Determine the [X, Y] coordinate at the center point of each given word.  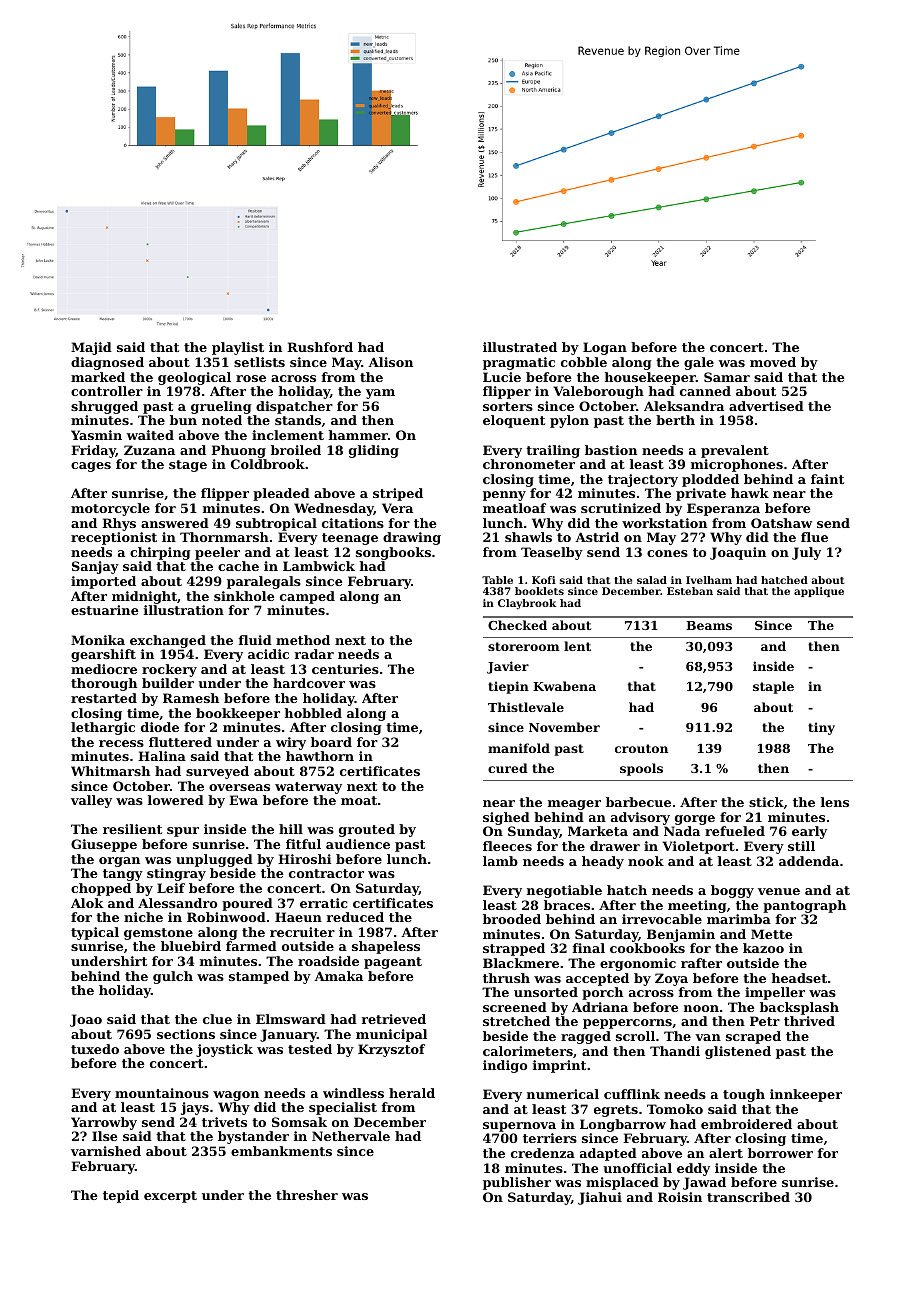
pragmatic [519, 363]
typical [95, 933]
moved [773, 362]
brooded [512, 919]
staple [773, 687]
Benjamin [681, 935]
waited [150, 435]
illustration [184, 610]
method [303, 640]
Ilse [104, 1136]
